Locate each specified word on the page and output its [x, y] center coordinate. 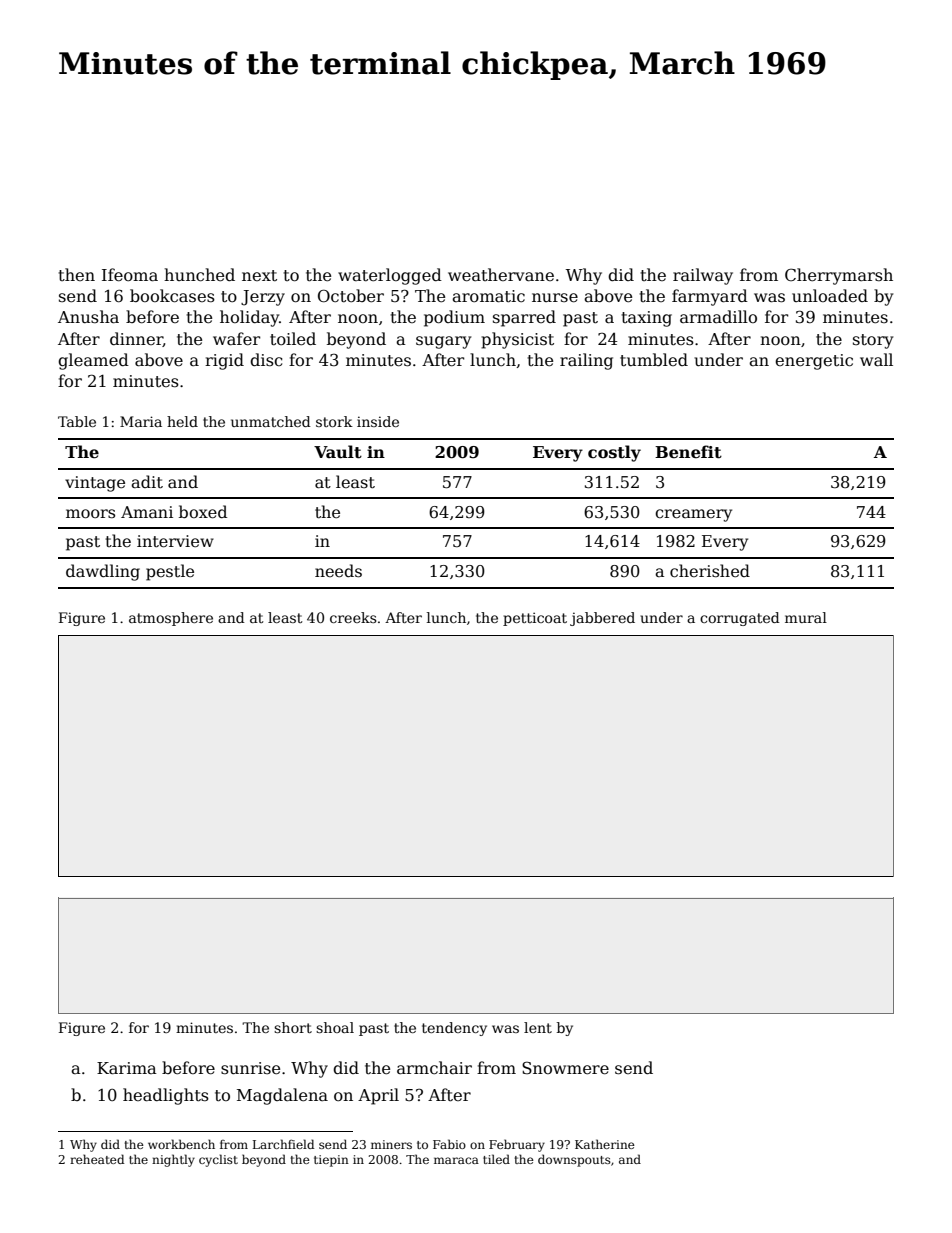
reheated [97, 1159]
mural [806, 617]
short [293, 1027]
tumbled [654, 359]
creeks [353, 617]
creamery [693, 515]
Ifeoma [130, 275]
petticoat [535, 619]
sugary [443, 342]
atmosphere [171, 619]
